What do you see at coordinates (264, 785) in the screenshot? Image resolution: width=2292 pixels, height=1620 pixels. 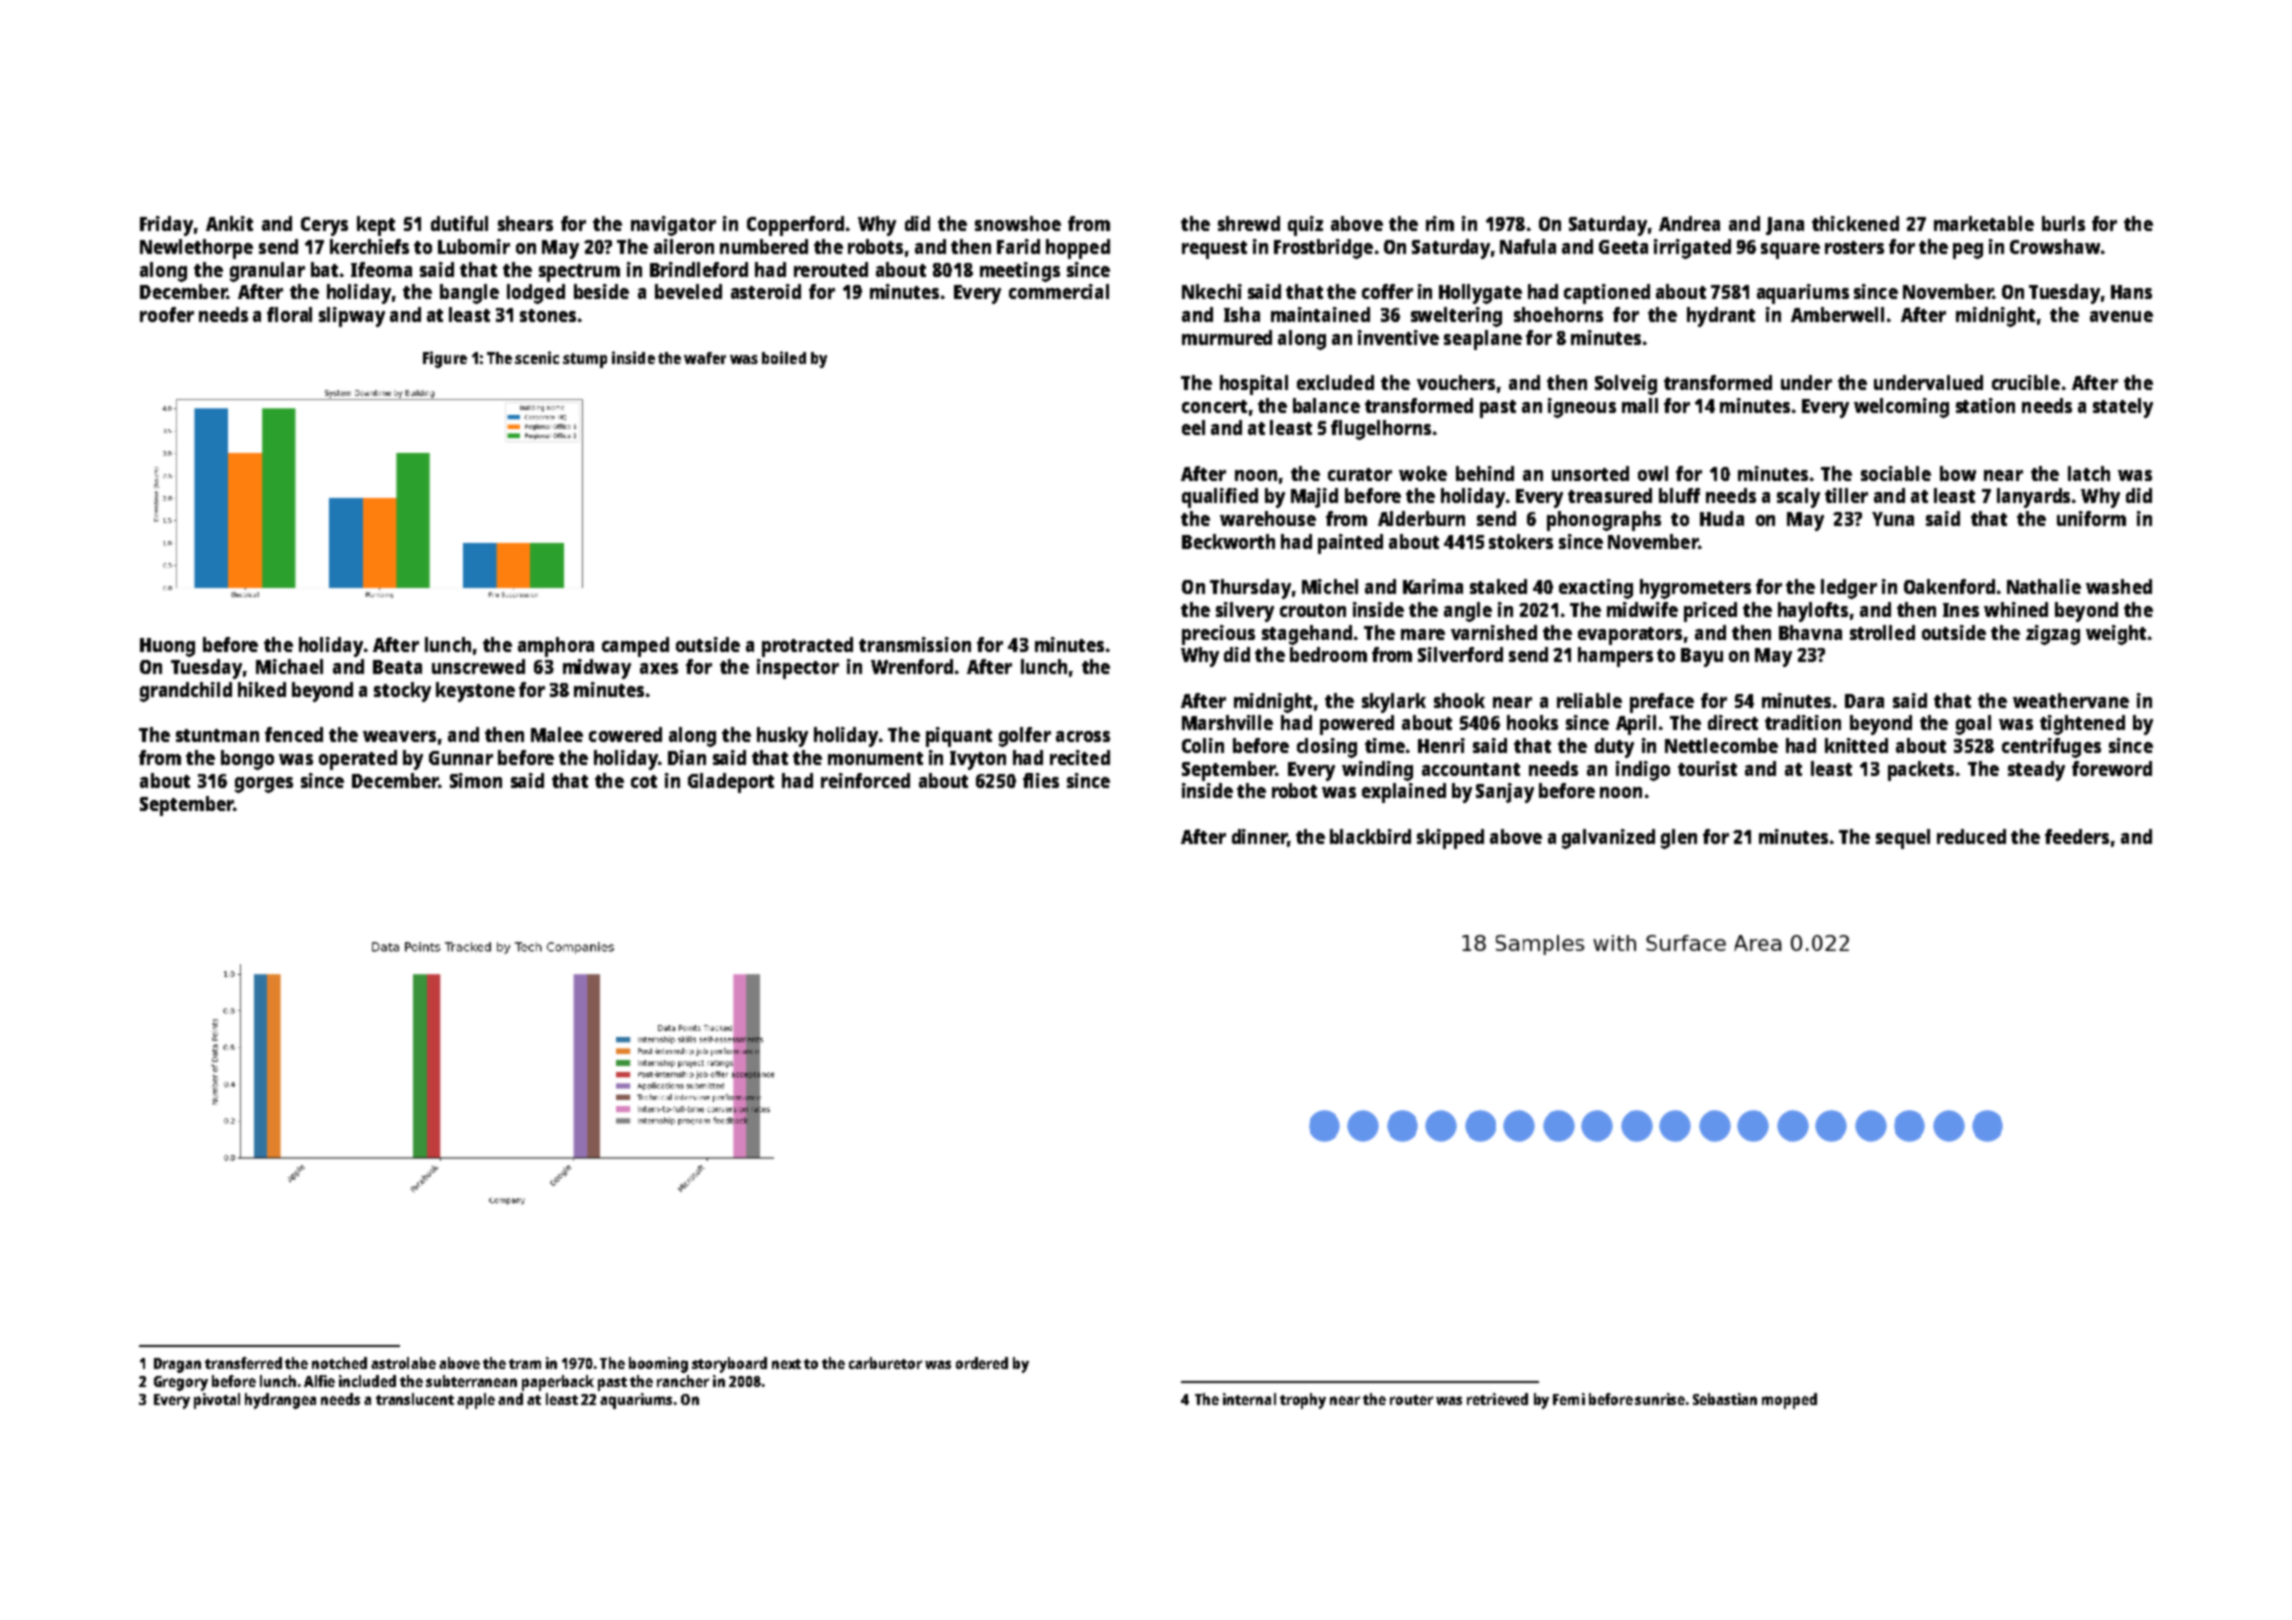 I see `gorges` at bounding box center [264, 785].
